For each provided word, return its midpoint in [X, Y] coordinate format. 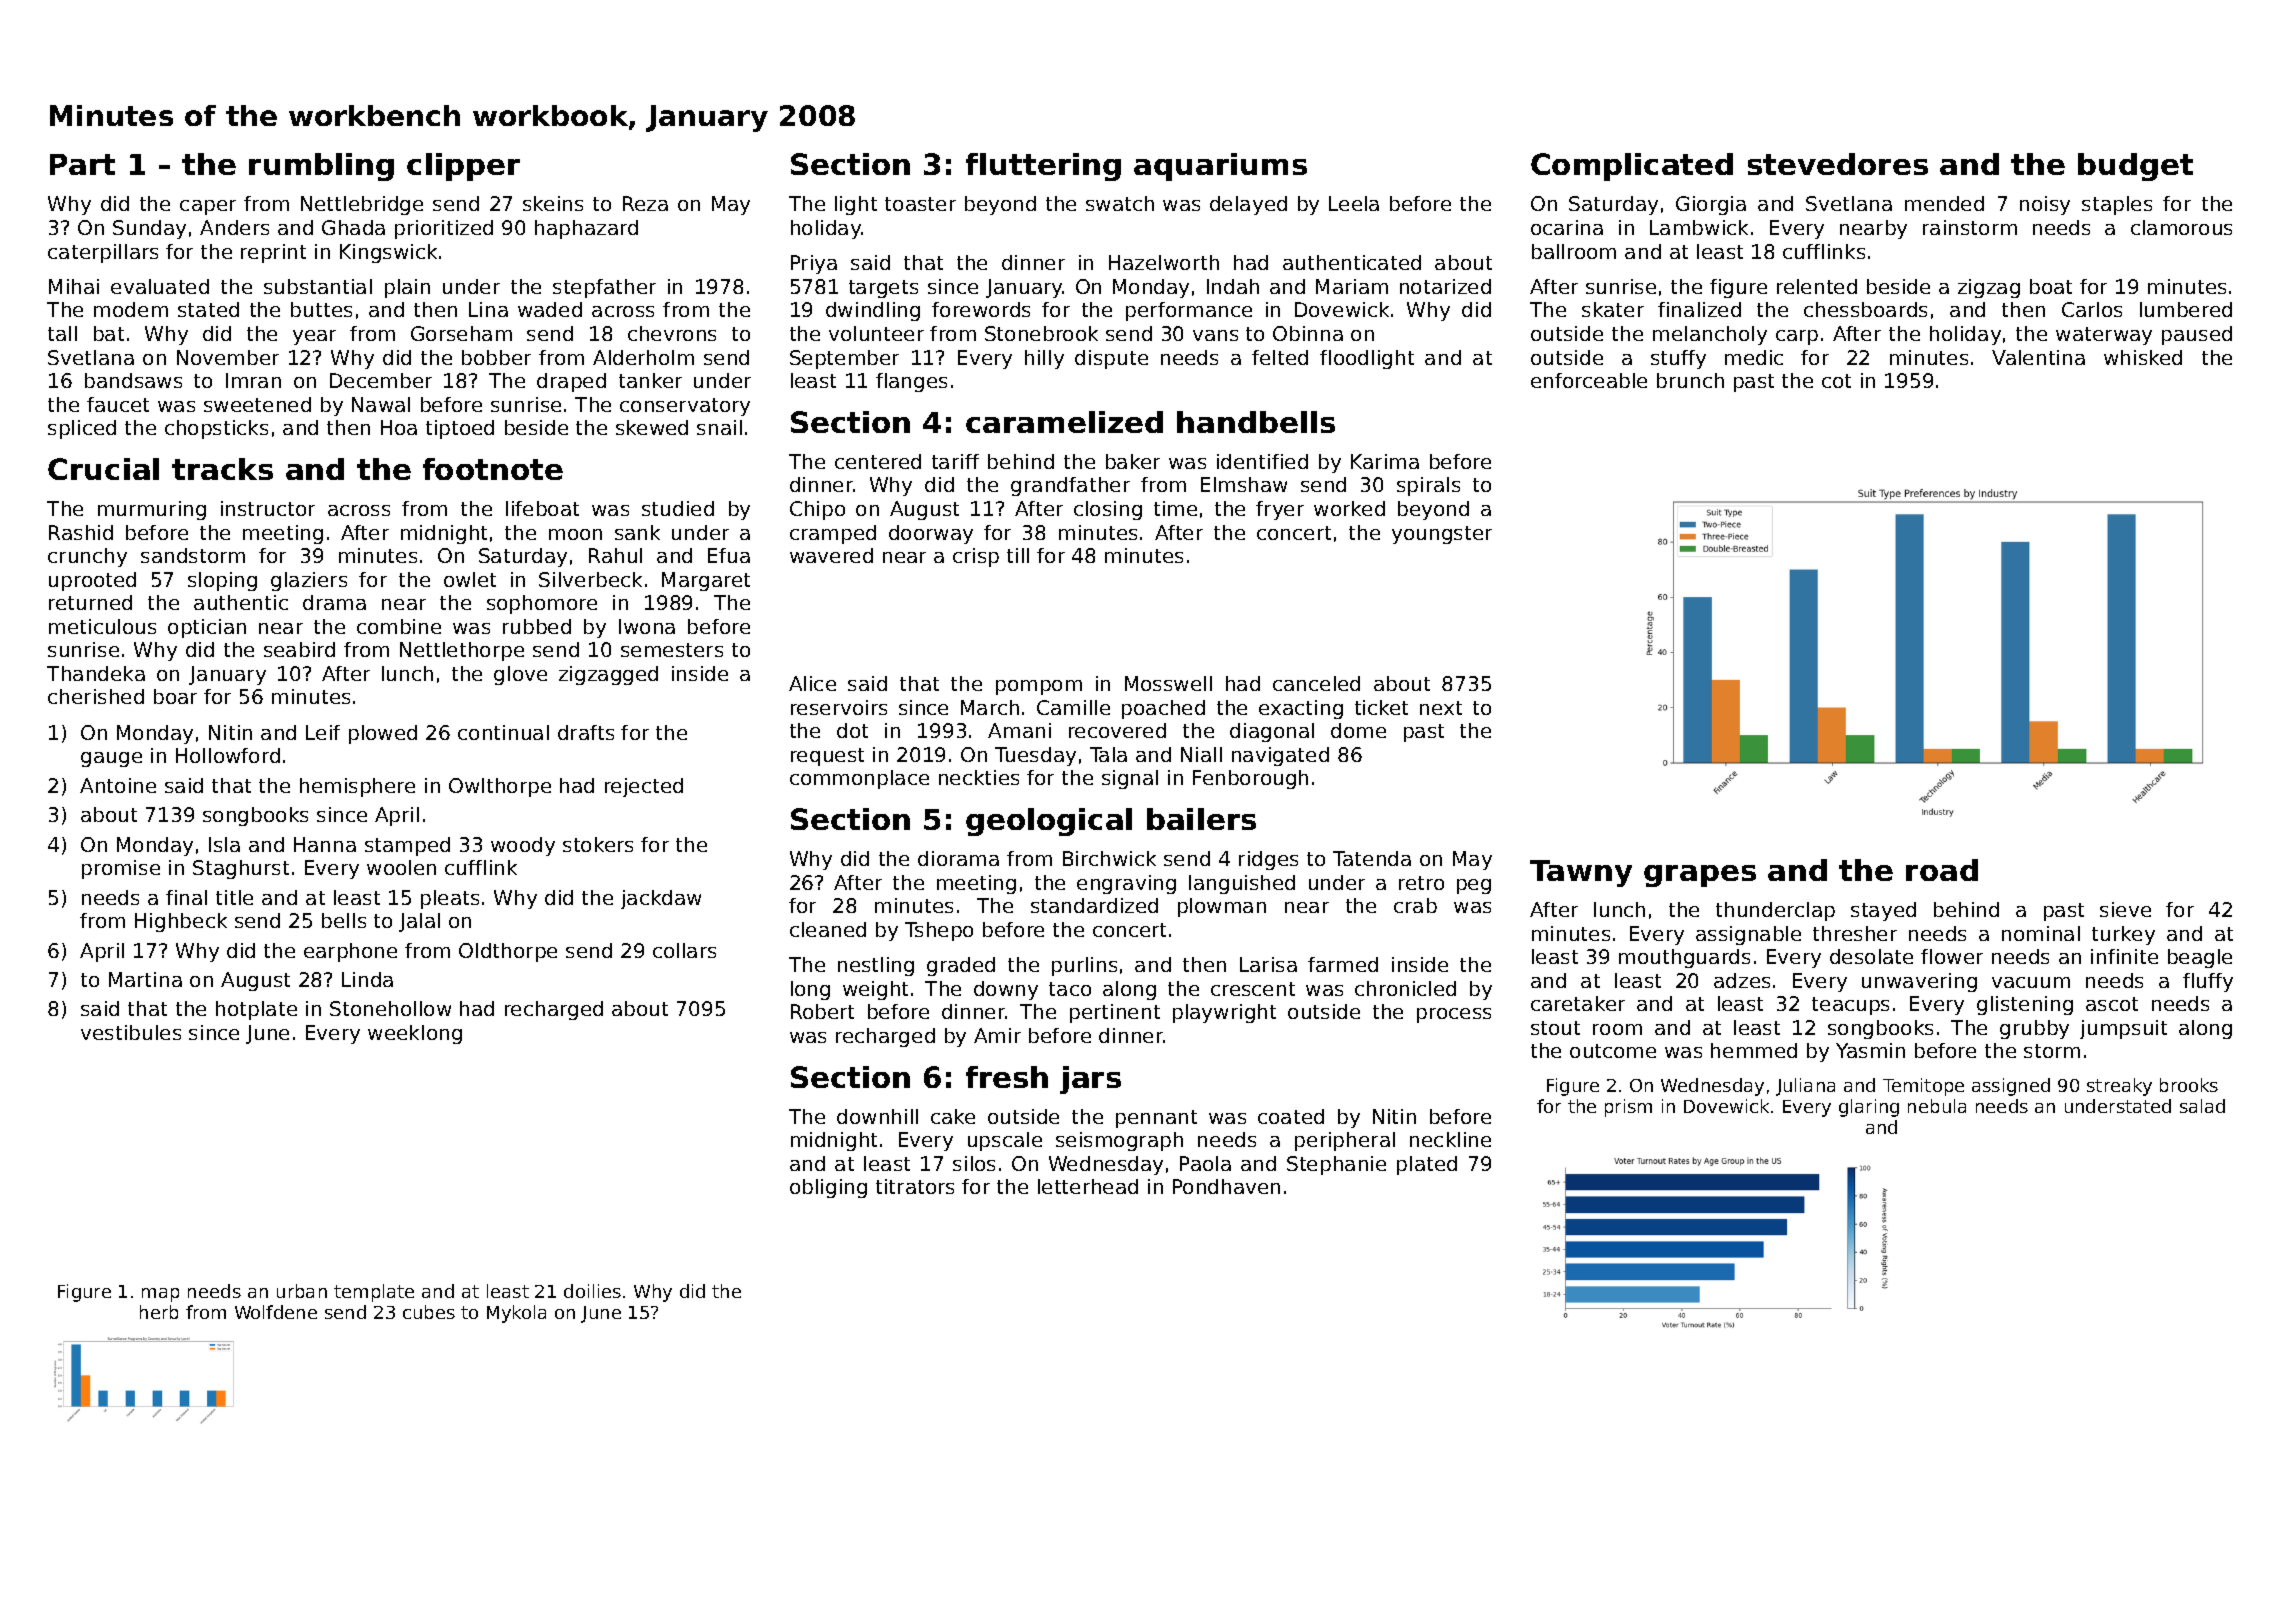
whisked [2143, 357]
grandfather [1070, 486]
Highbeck [181, 922]
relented [1817, 286]
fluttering [1043, 167]
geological [1049, 822]
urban [302, 1291]
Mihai [74, 286]
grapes [1700, 876]
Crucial [103, 469]
